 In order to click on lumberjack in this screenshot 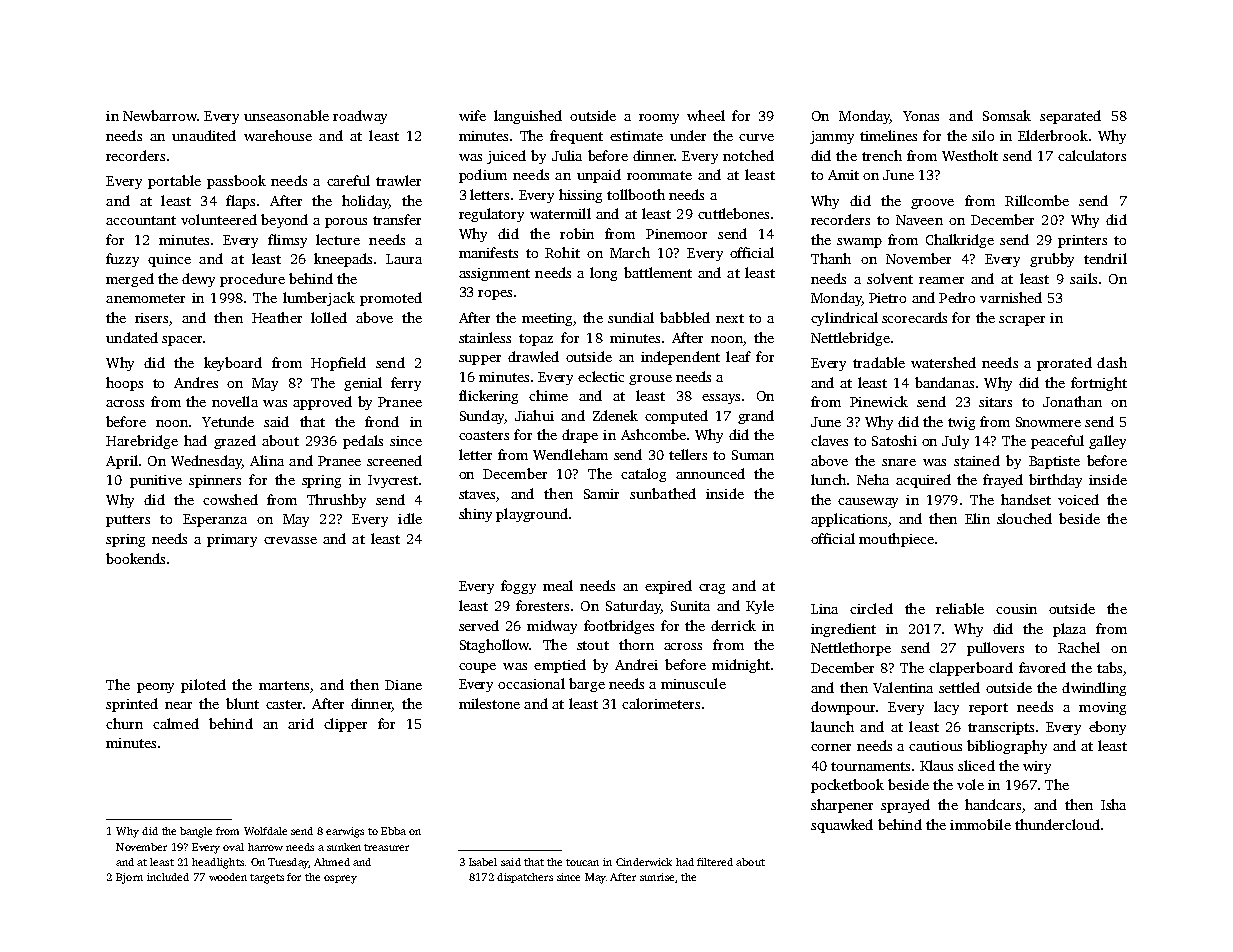, I will do `click(319, 299)`.
